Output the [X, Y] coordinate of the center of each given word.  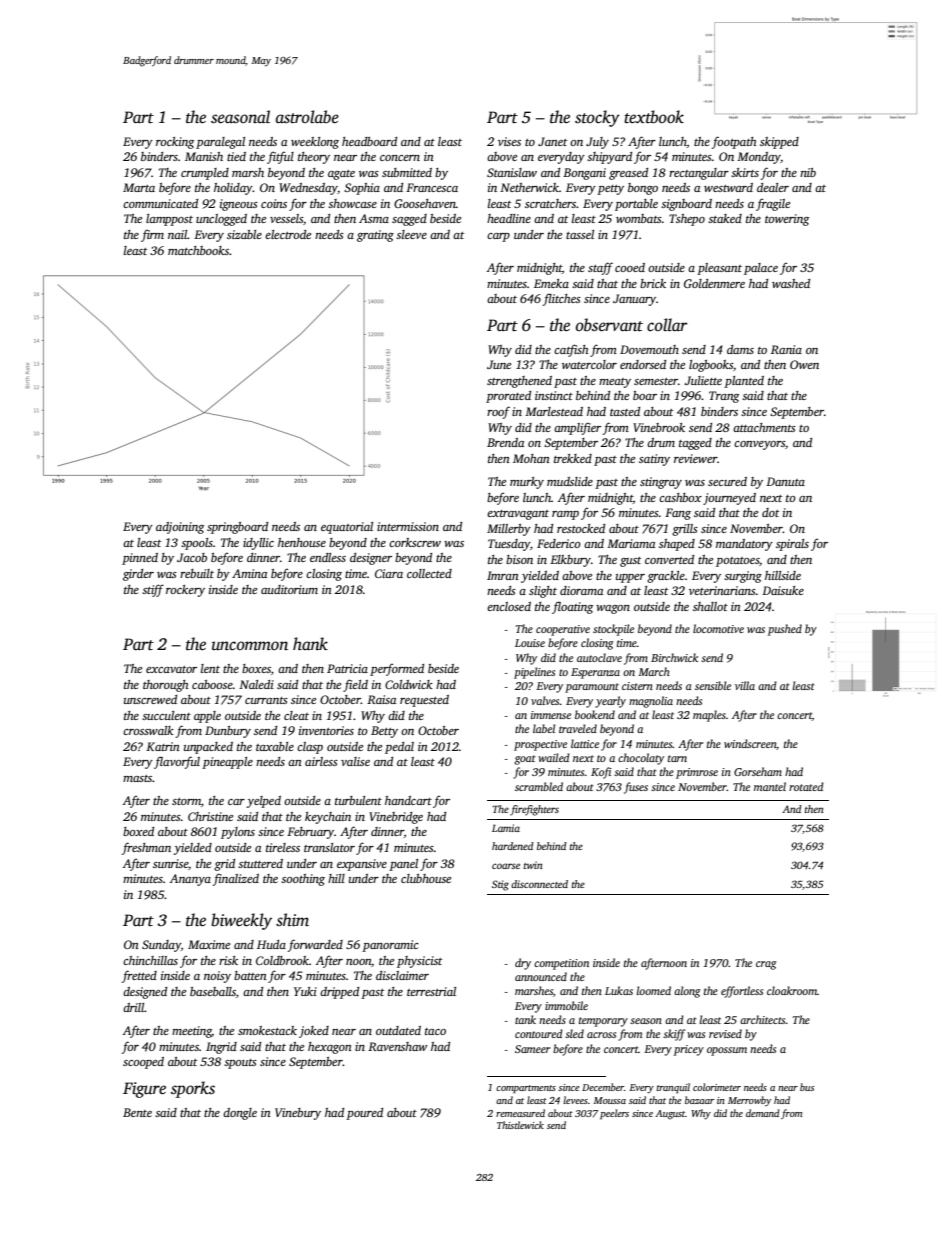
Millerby [509, 530]
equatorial [347, 528]
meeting [192, 1032]
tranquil [673, 1088]
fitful [280, 157]
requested [424, 701]
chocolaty [641, 759]
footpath [734, 142]
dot [770, 512]
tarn [677, 758]
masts [137, 778]
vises [509, 141]
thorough [166, 686]
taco [435, 1031]
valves [545, 700]
